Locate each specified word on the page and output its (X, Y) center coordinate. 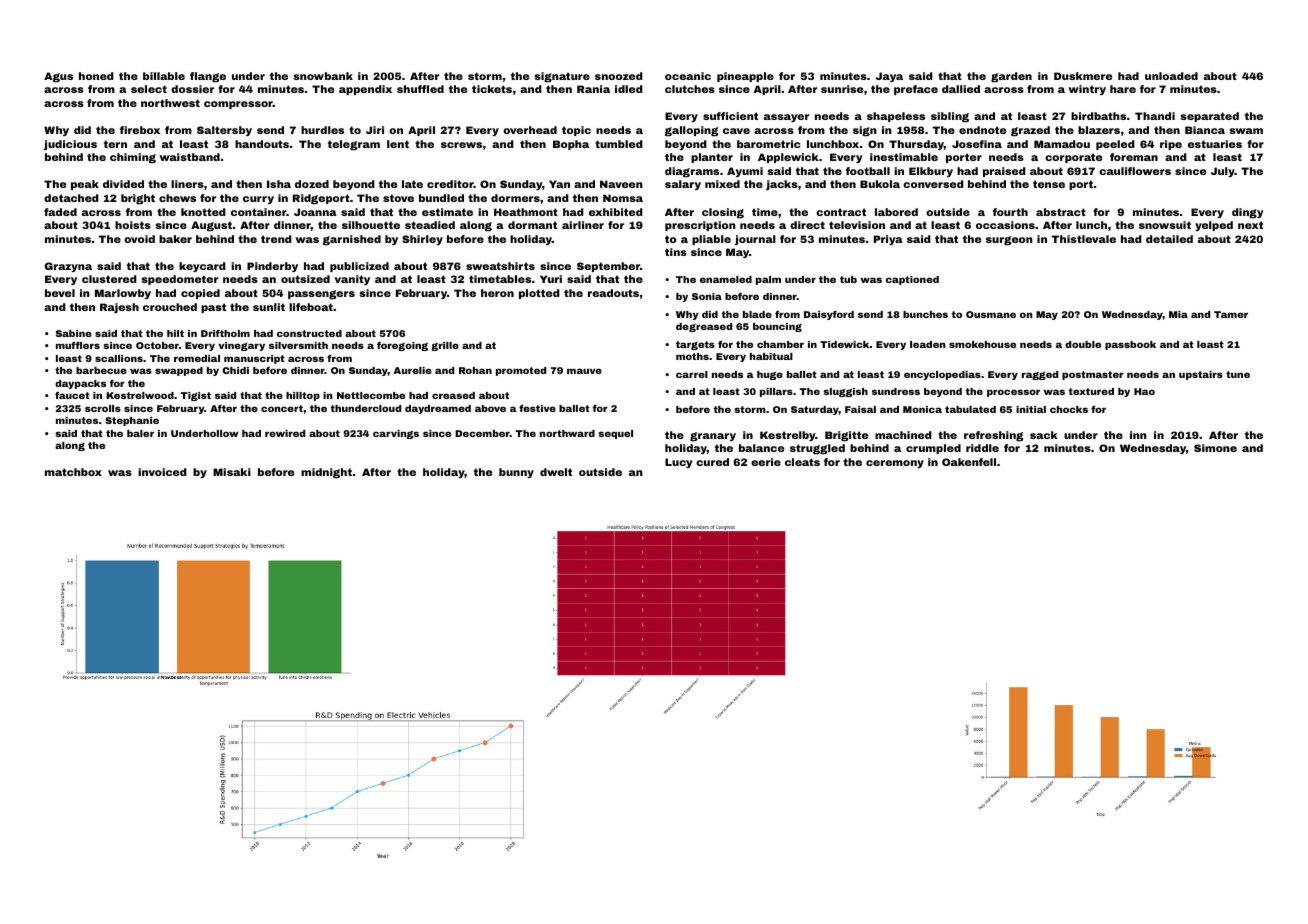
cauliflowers (1135, 171)
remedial (197, 358)
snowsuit (1165, 225)
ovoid (139, 239)
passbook (1130, 345)
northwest (170, 103)
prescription (700, 226)
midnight (326, 473)
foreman (1134, 157)
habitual (771, 356)
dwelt (556, 472)
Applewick (788, 158)
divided (123, 184)
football (868, 171)
